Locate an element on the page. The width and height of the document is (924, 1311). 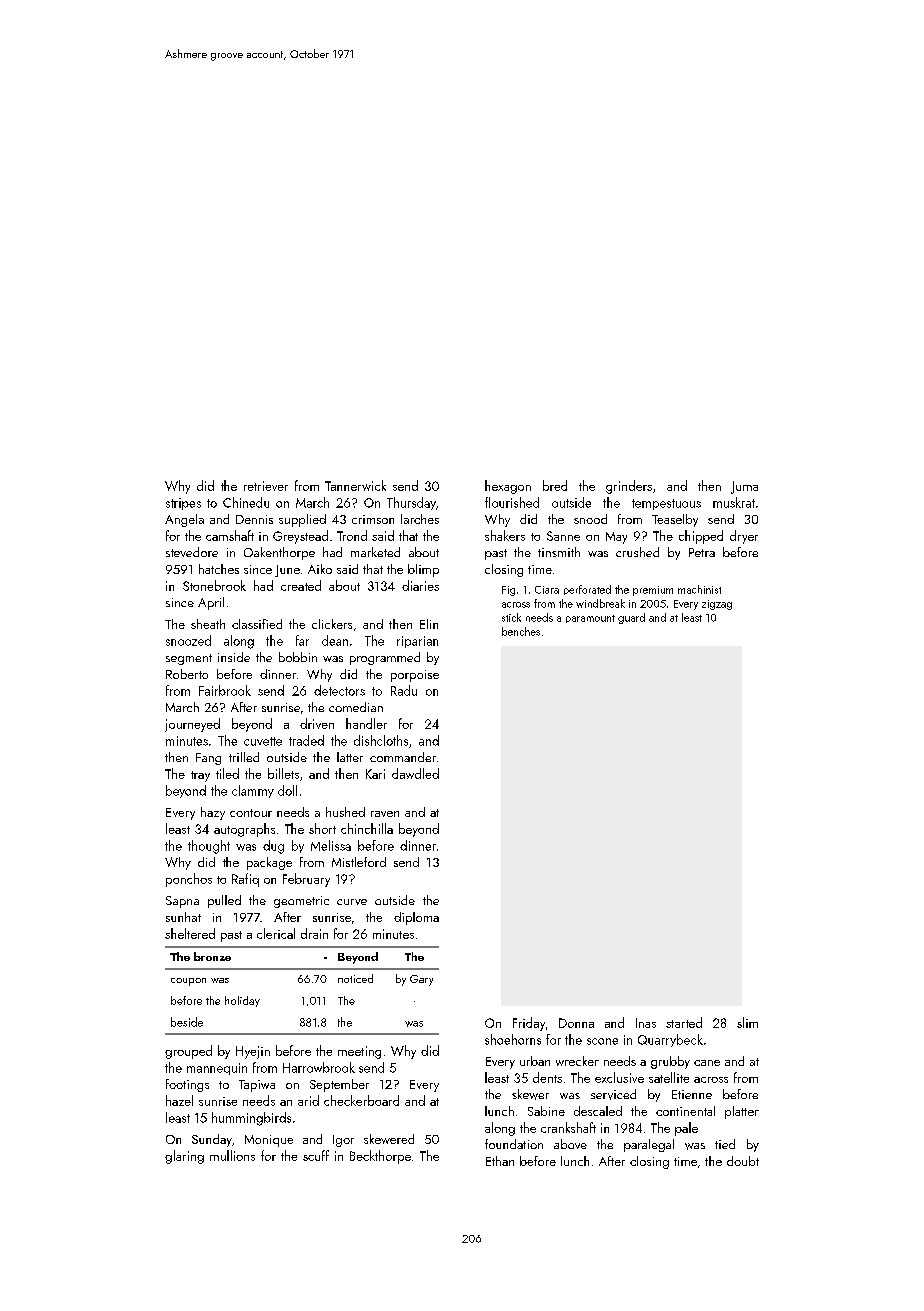
Beckthorpe is located at coordinates (380, 1157).
